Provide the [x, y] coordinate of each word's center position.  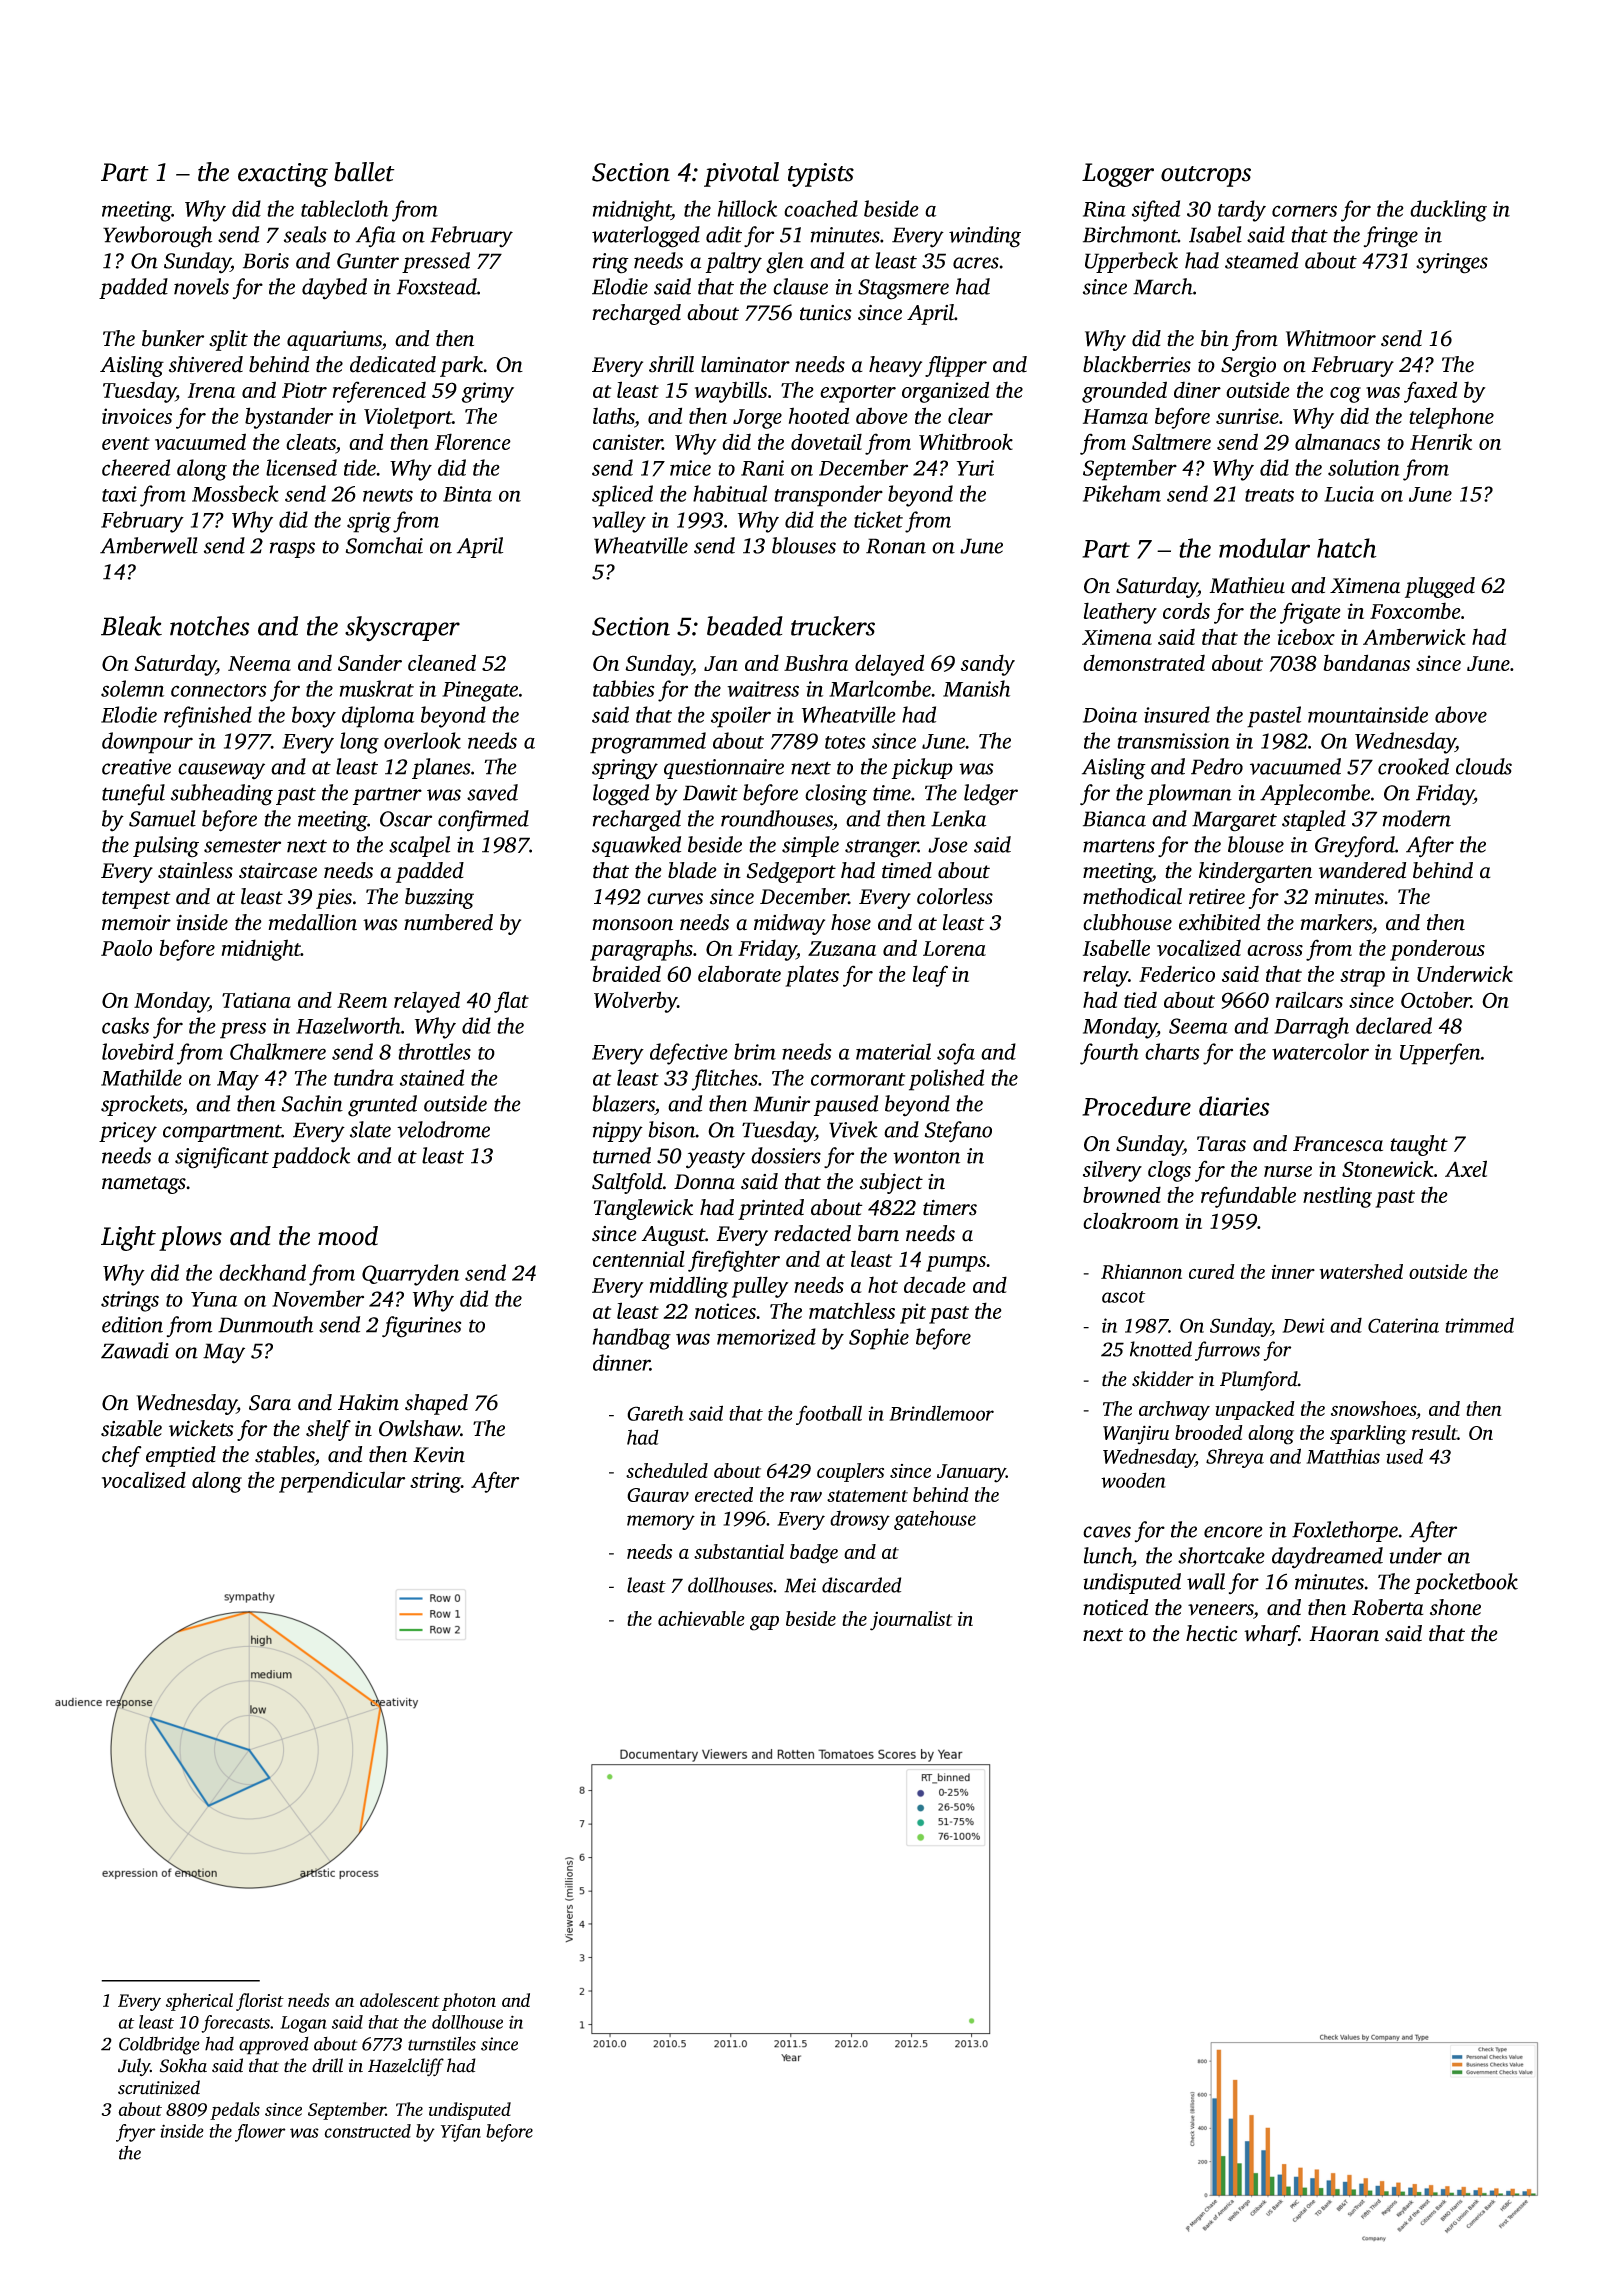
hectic [1211, 1633]
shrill [671, 364]
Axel [1466, 1168]
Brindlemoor [941, 1413]
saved [492, 792]
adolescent [400, 2000]
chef [122, 1456]
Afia [376, 236]
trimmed [1479, 1325]
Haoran [1344, 1634]
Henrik [1441, 441]
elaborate [739, 973]
